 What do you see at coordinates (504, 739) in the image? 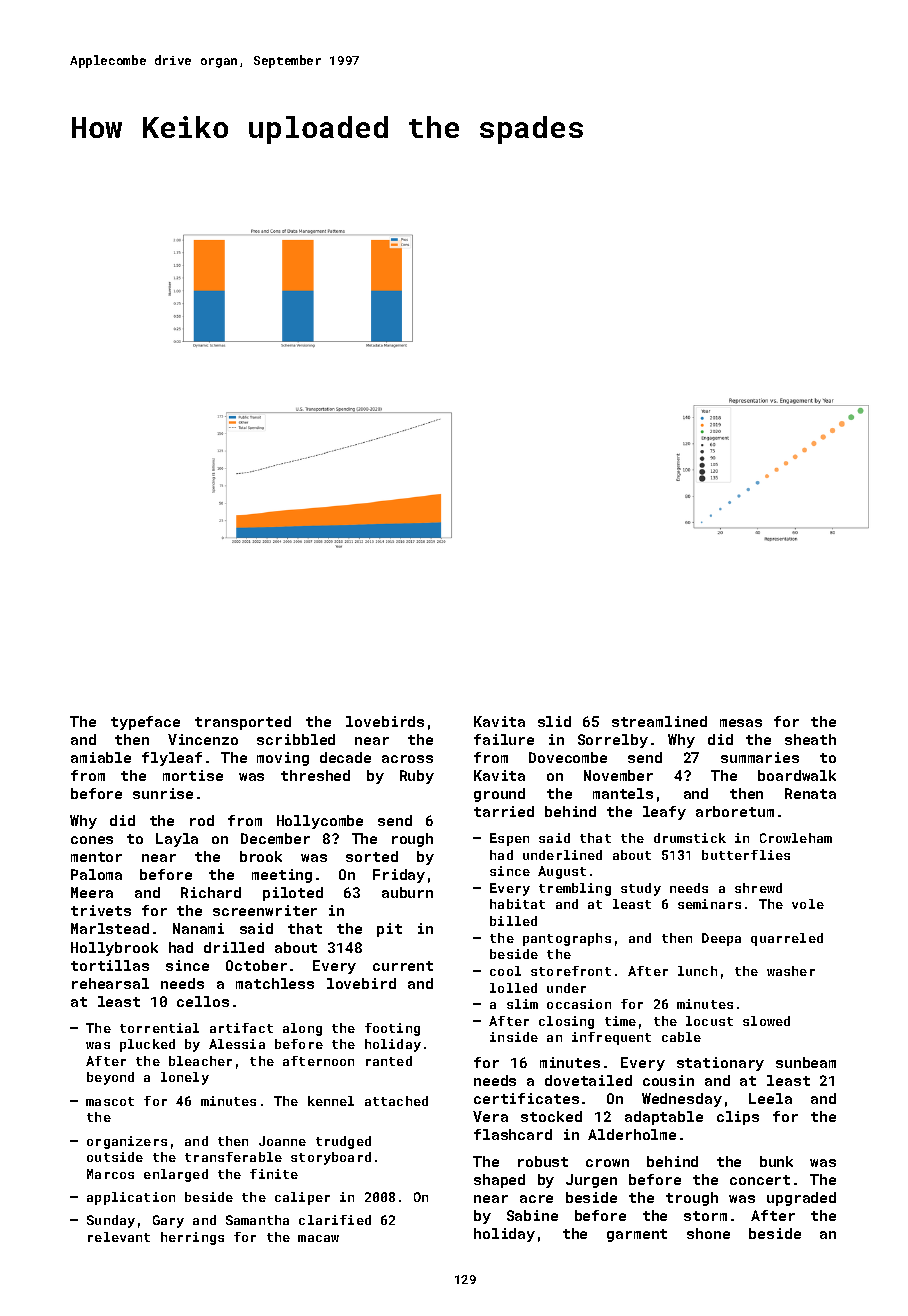
I see `failure` at bounding box center [504, 739].
